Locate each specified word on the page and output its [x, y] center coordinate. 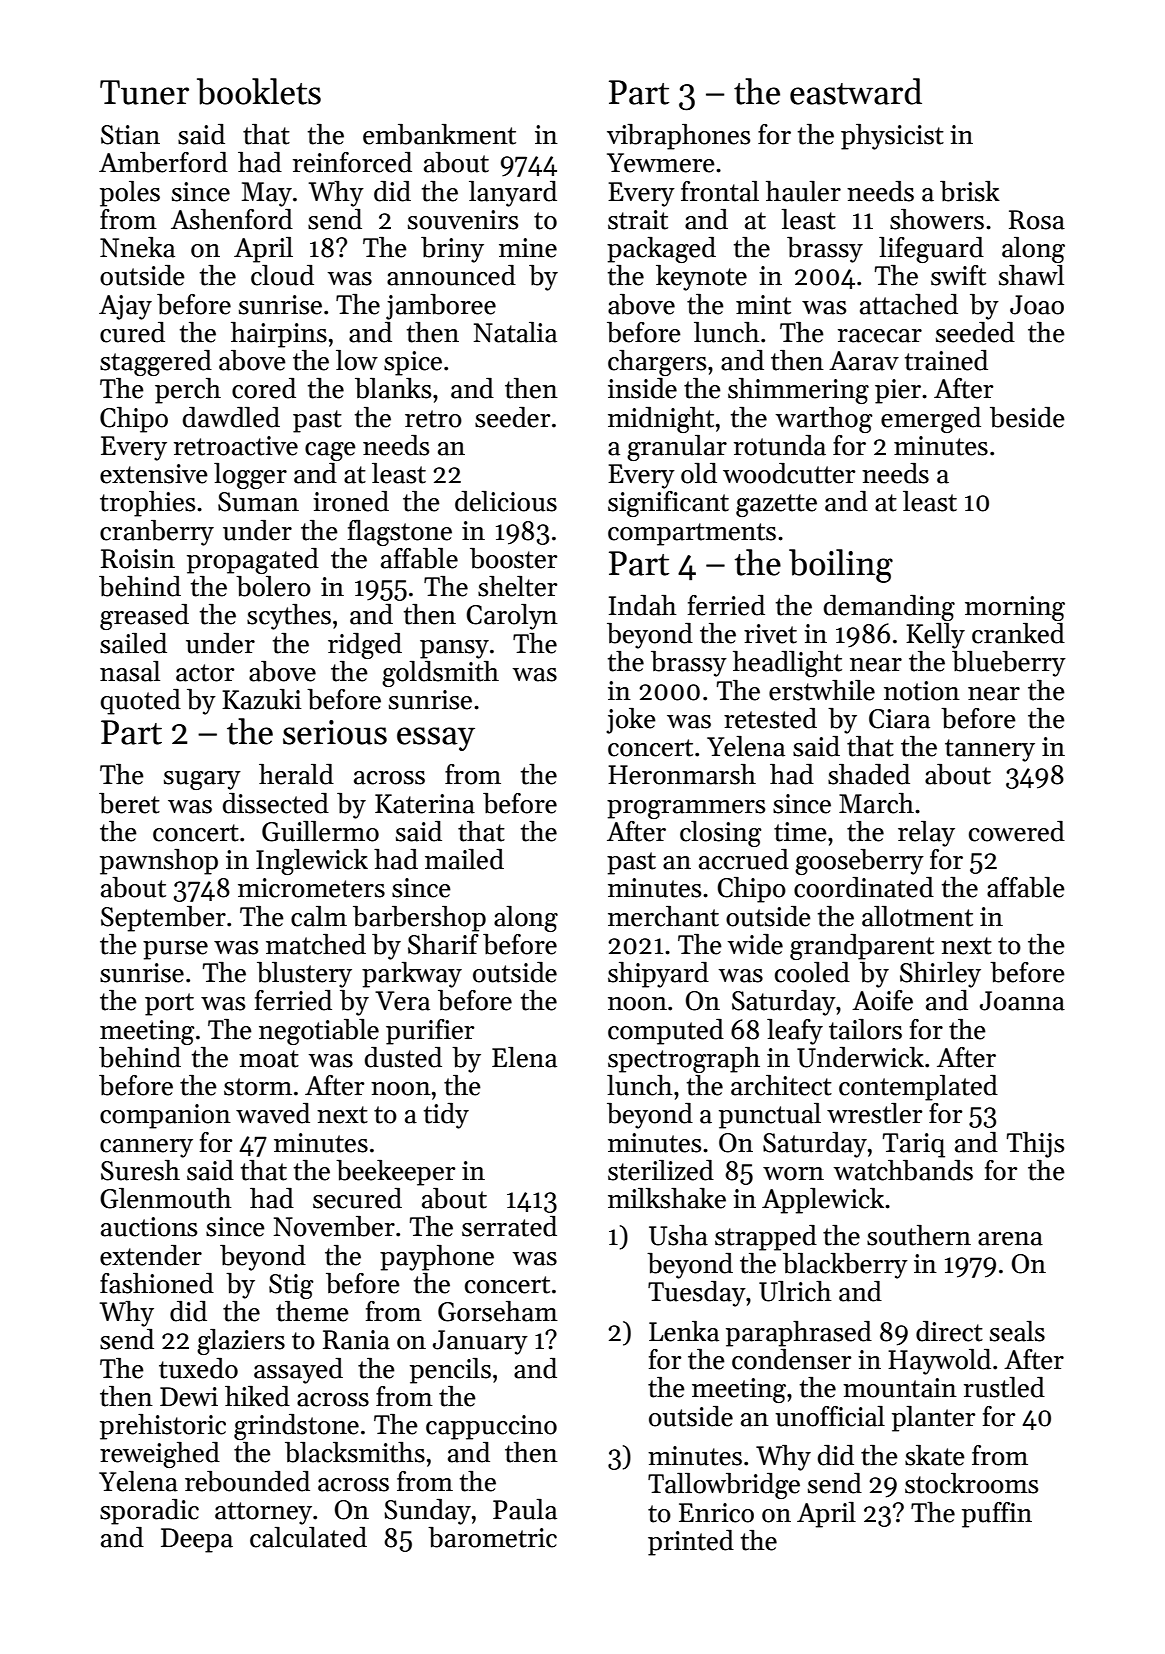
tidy [446, 1116]
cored [264, 388]
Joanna [1022, 1001]
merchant [663, 916]
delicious [506, 501]
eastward [856, 91]
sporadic [149, 1512]
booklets [259, 91]
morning [1015, 608]
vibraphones [678, 137]
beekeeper [395, 1173]
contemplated [918, 1088]
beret [129, 803]
